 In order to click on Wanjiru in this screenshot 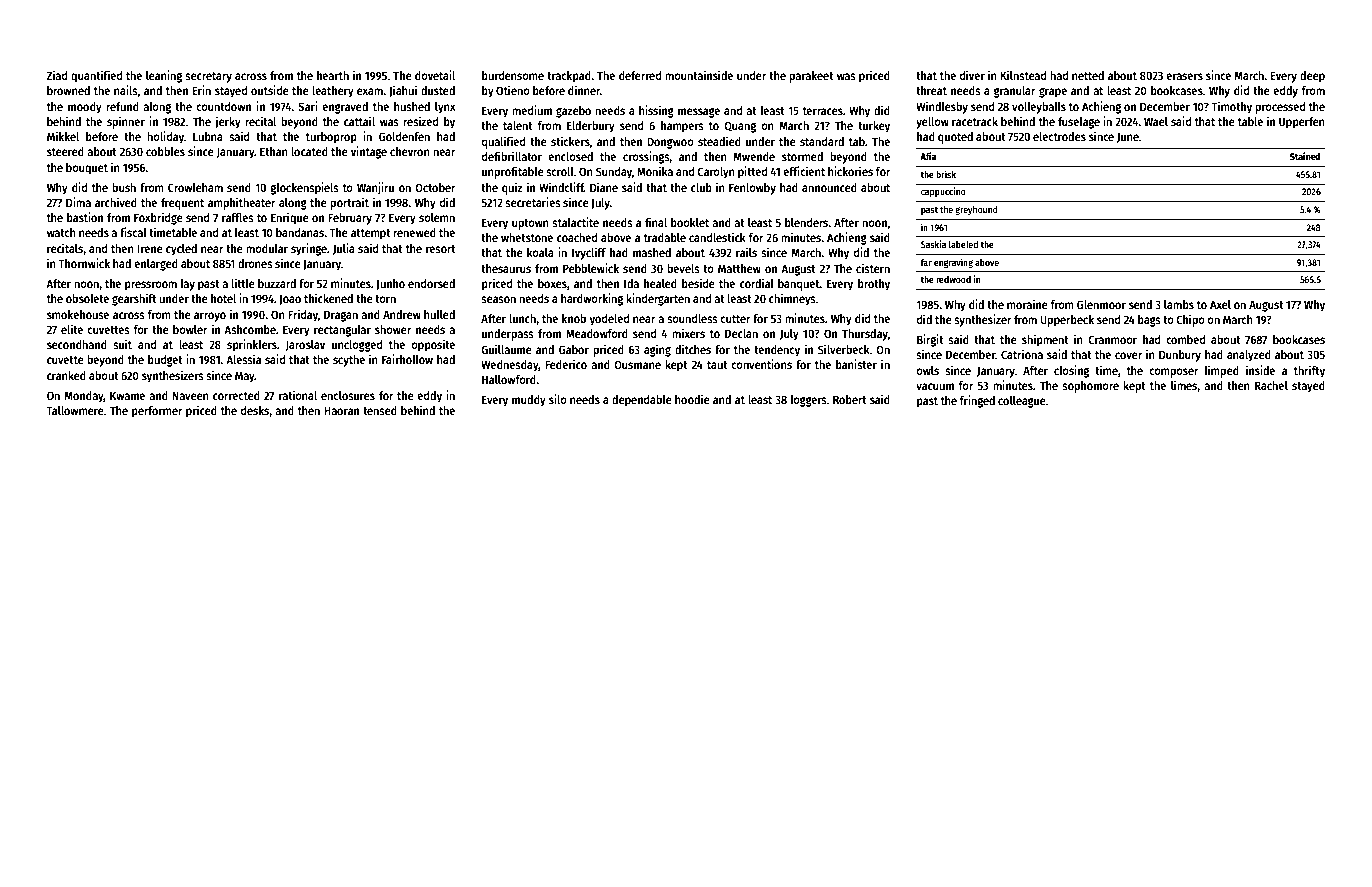, I will do `click(375, 188)`.
